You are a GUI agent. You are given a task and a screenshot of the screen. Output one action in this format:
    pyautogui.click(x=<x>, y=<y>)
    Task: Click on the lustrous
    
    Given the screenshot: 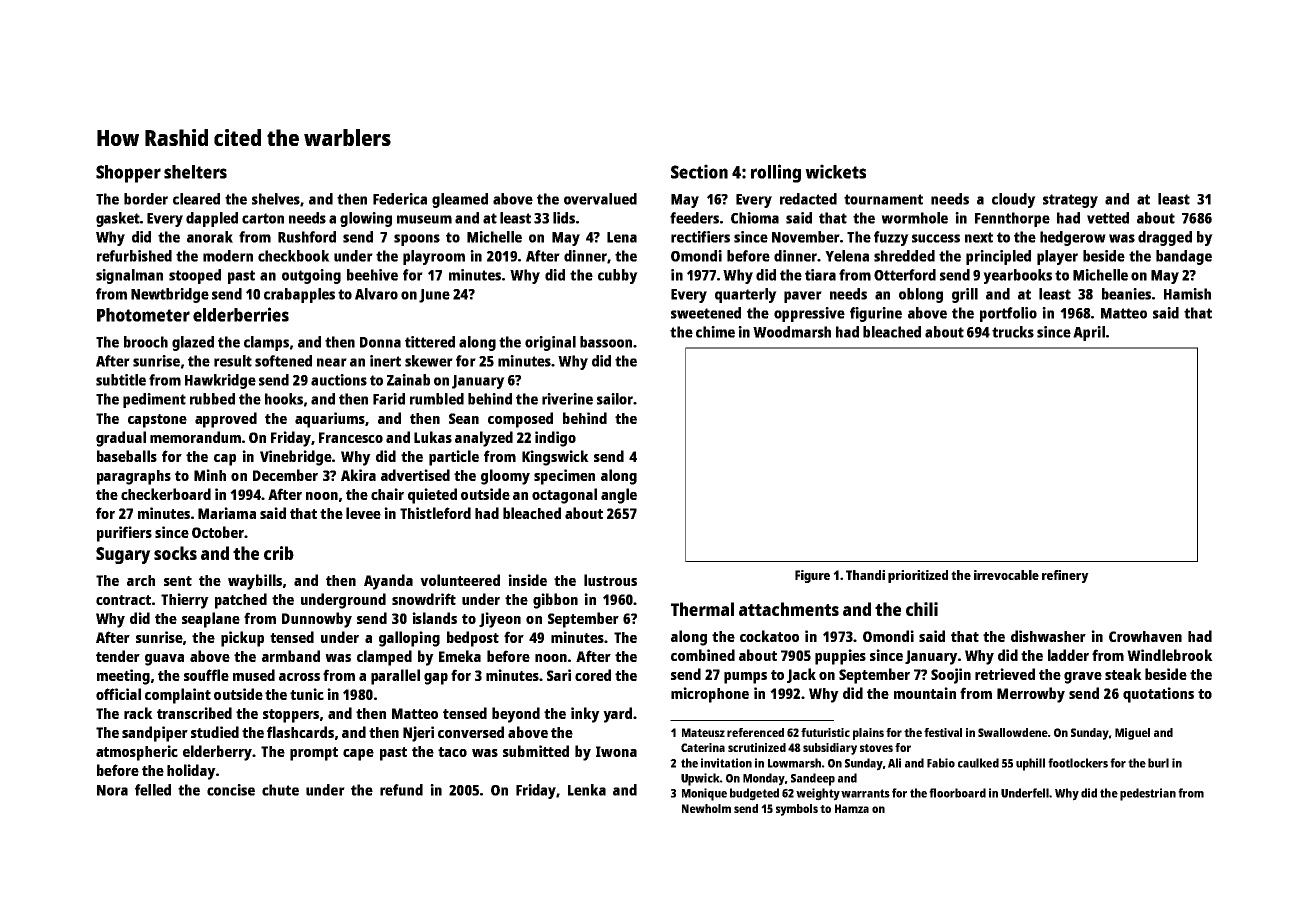 What is the action you would take?
    pyautogui.click(x=610, y=580)
